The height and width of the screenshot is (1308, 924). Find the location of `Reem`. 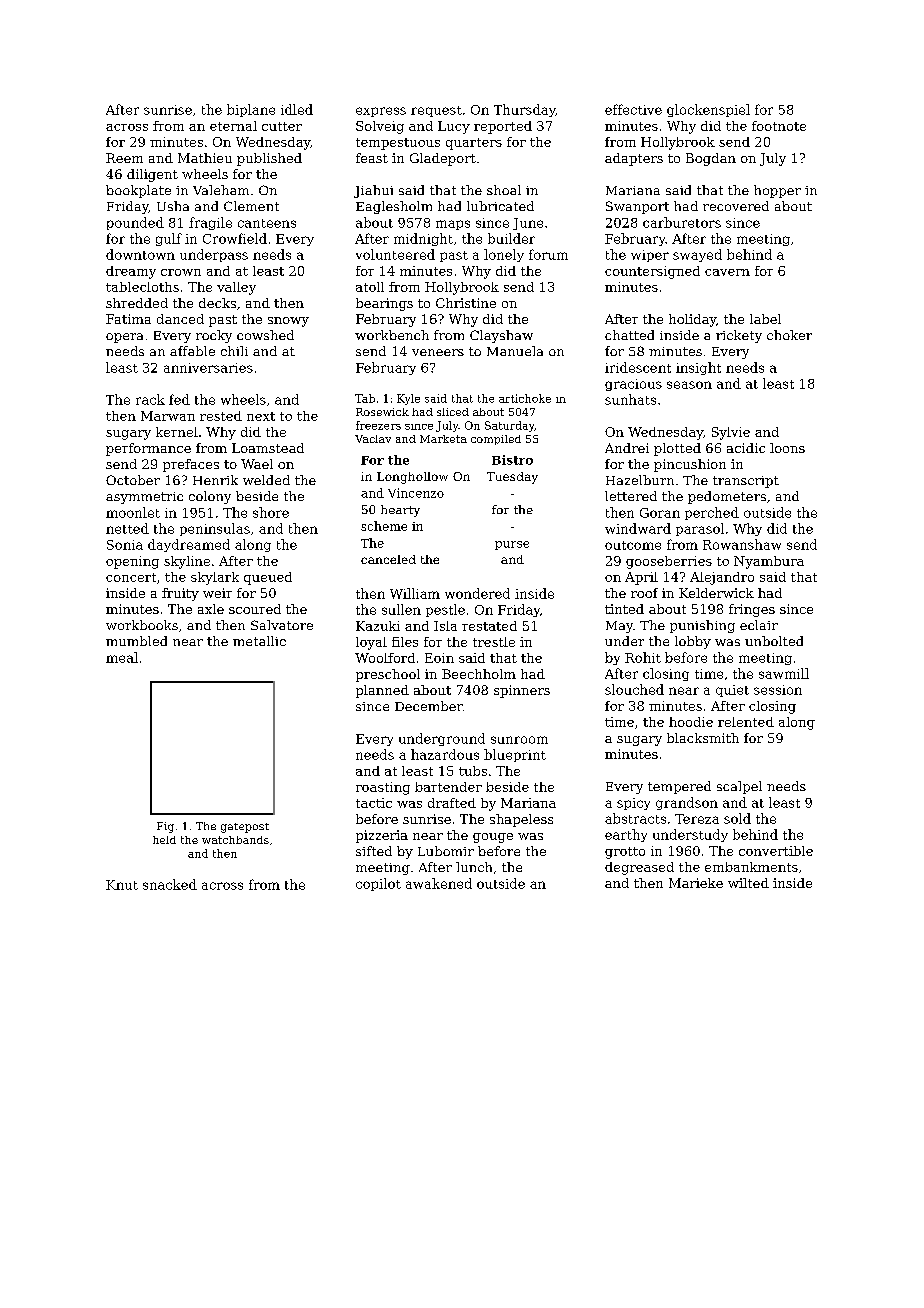

Reem is located at coordinates (124, 158).
